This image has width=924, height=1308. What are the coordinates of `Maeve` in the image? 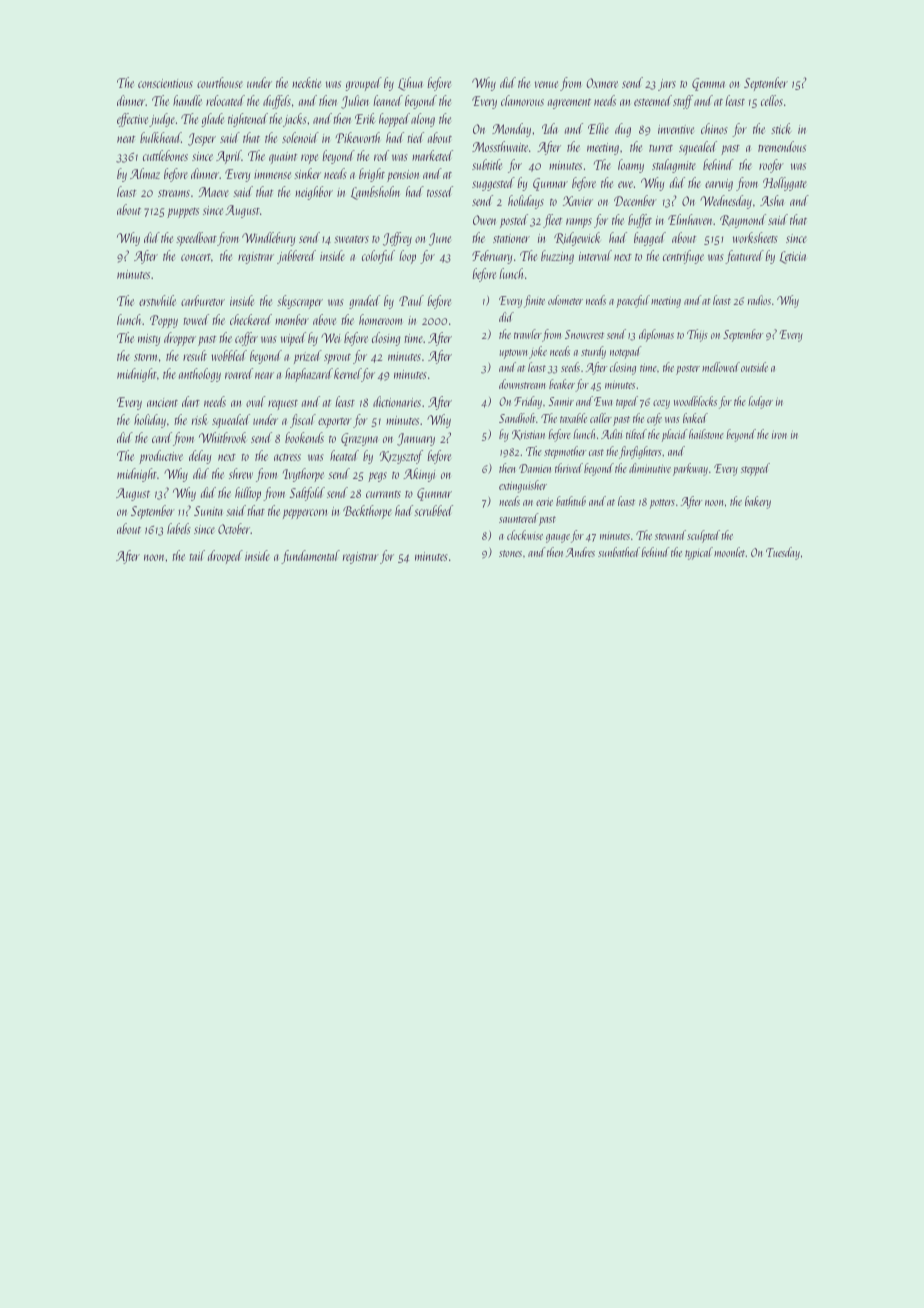 It's located at (214, 192).
